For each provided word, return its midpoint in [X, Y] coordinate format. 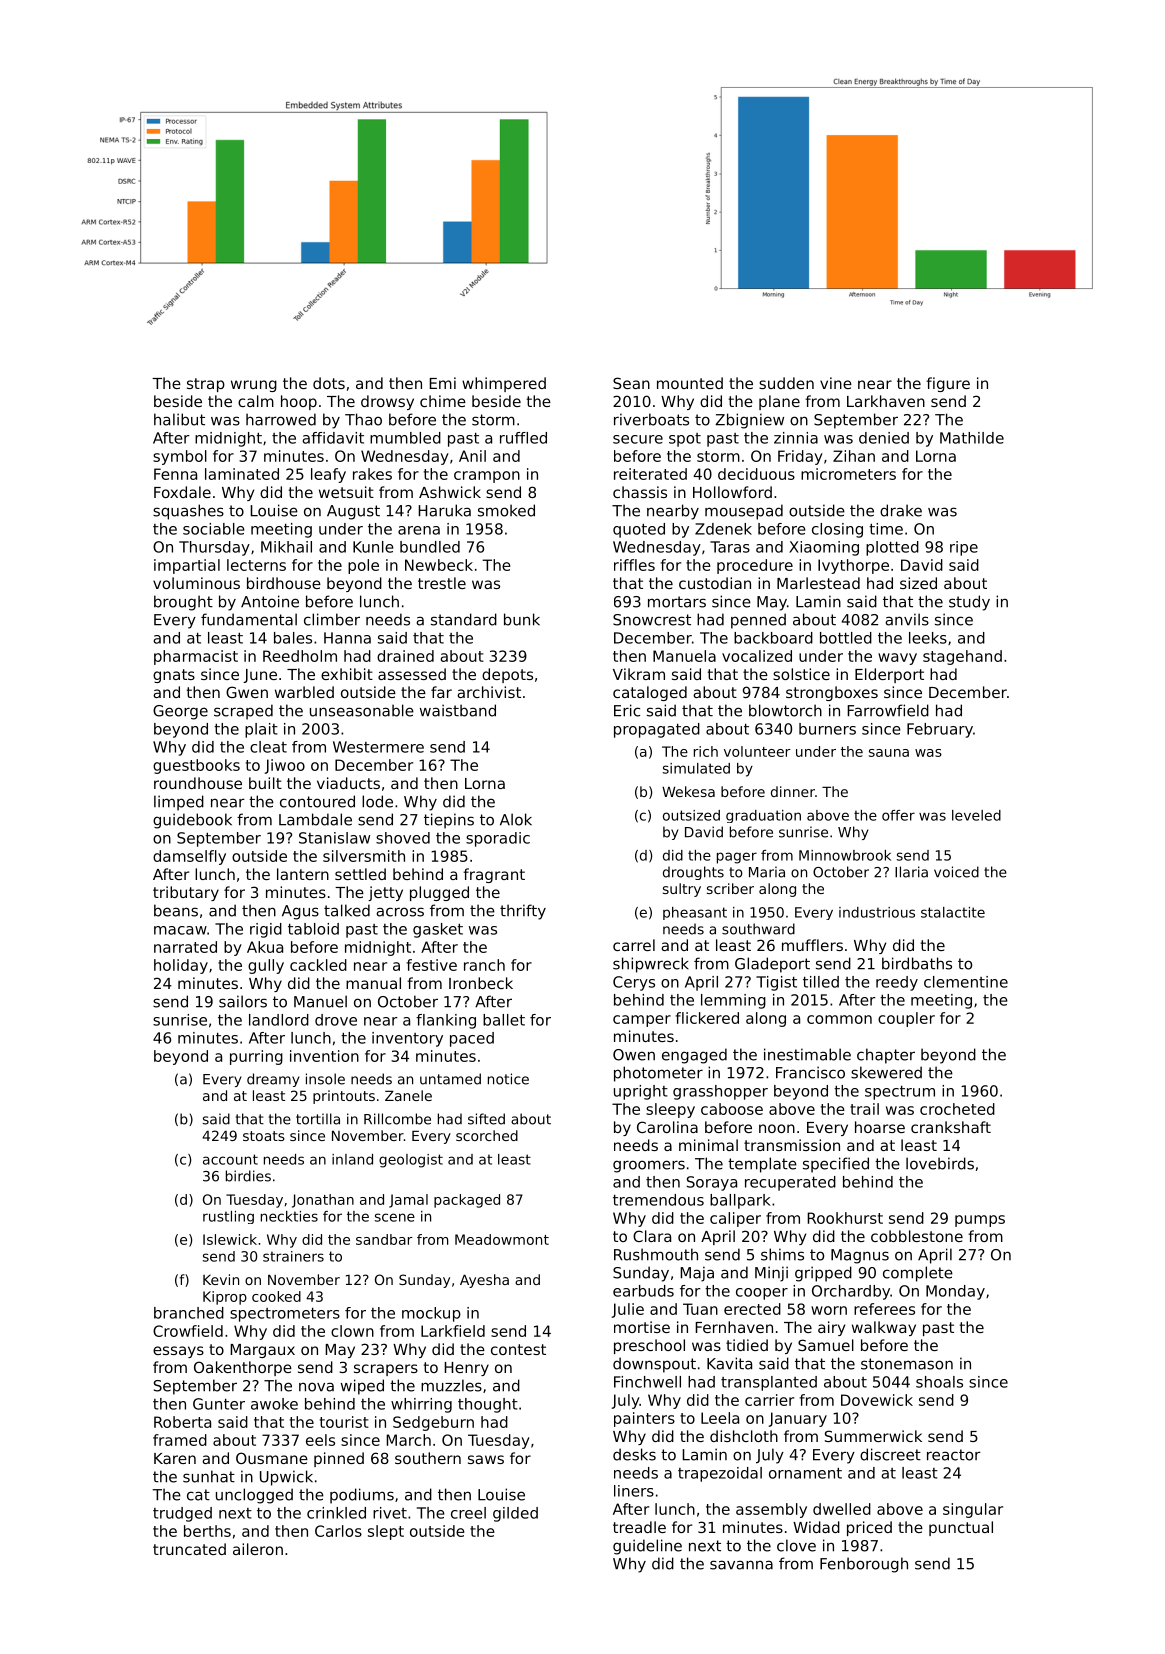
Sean [631, 383]
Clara [652, 1236]
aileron [258, 1549]
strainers [293, 1256]
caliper [735, 1219]
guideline [647, 1547]
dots [329, 383]
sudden [786, 383]
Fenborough [864, 1565]
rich [706, 751]
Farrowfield [888, 710]
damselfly [189, 857]
